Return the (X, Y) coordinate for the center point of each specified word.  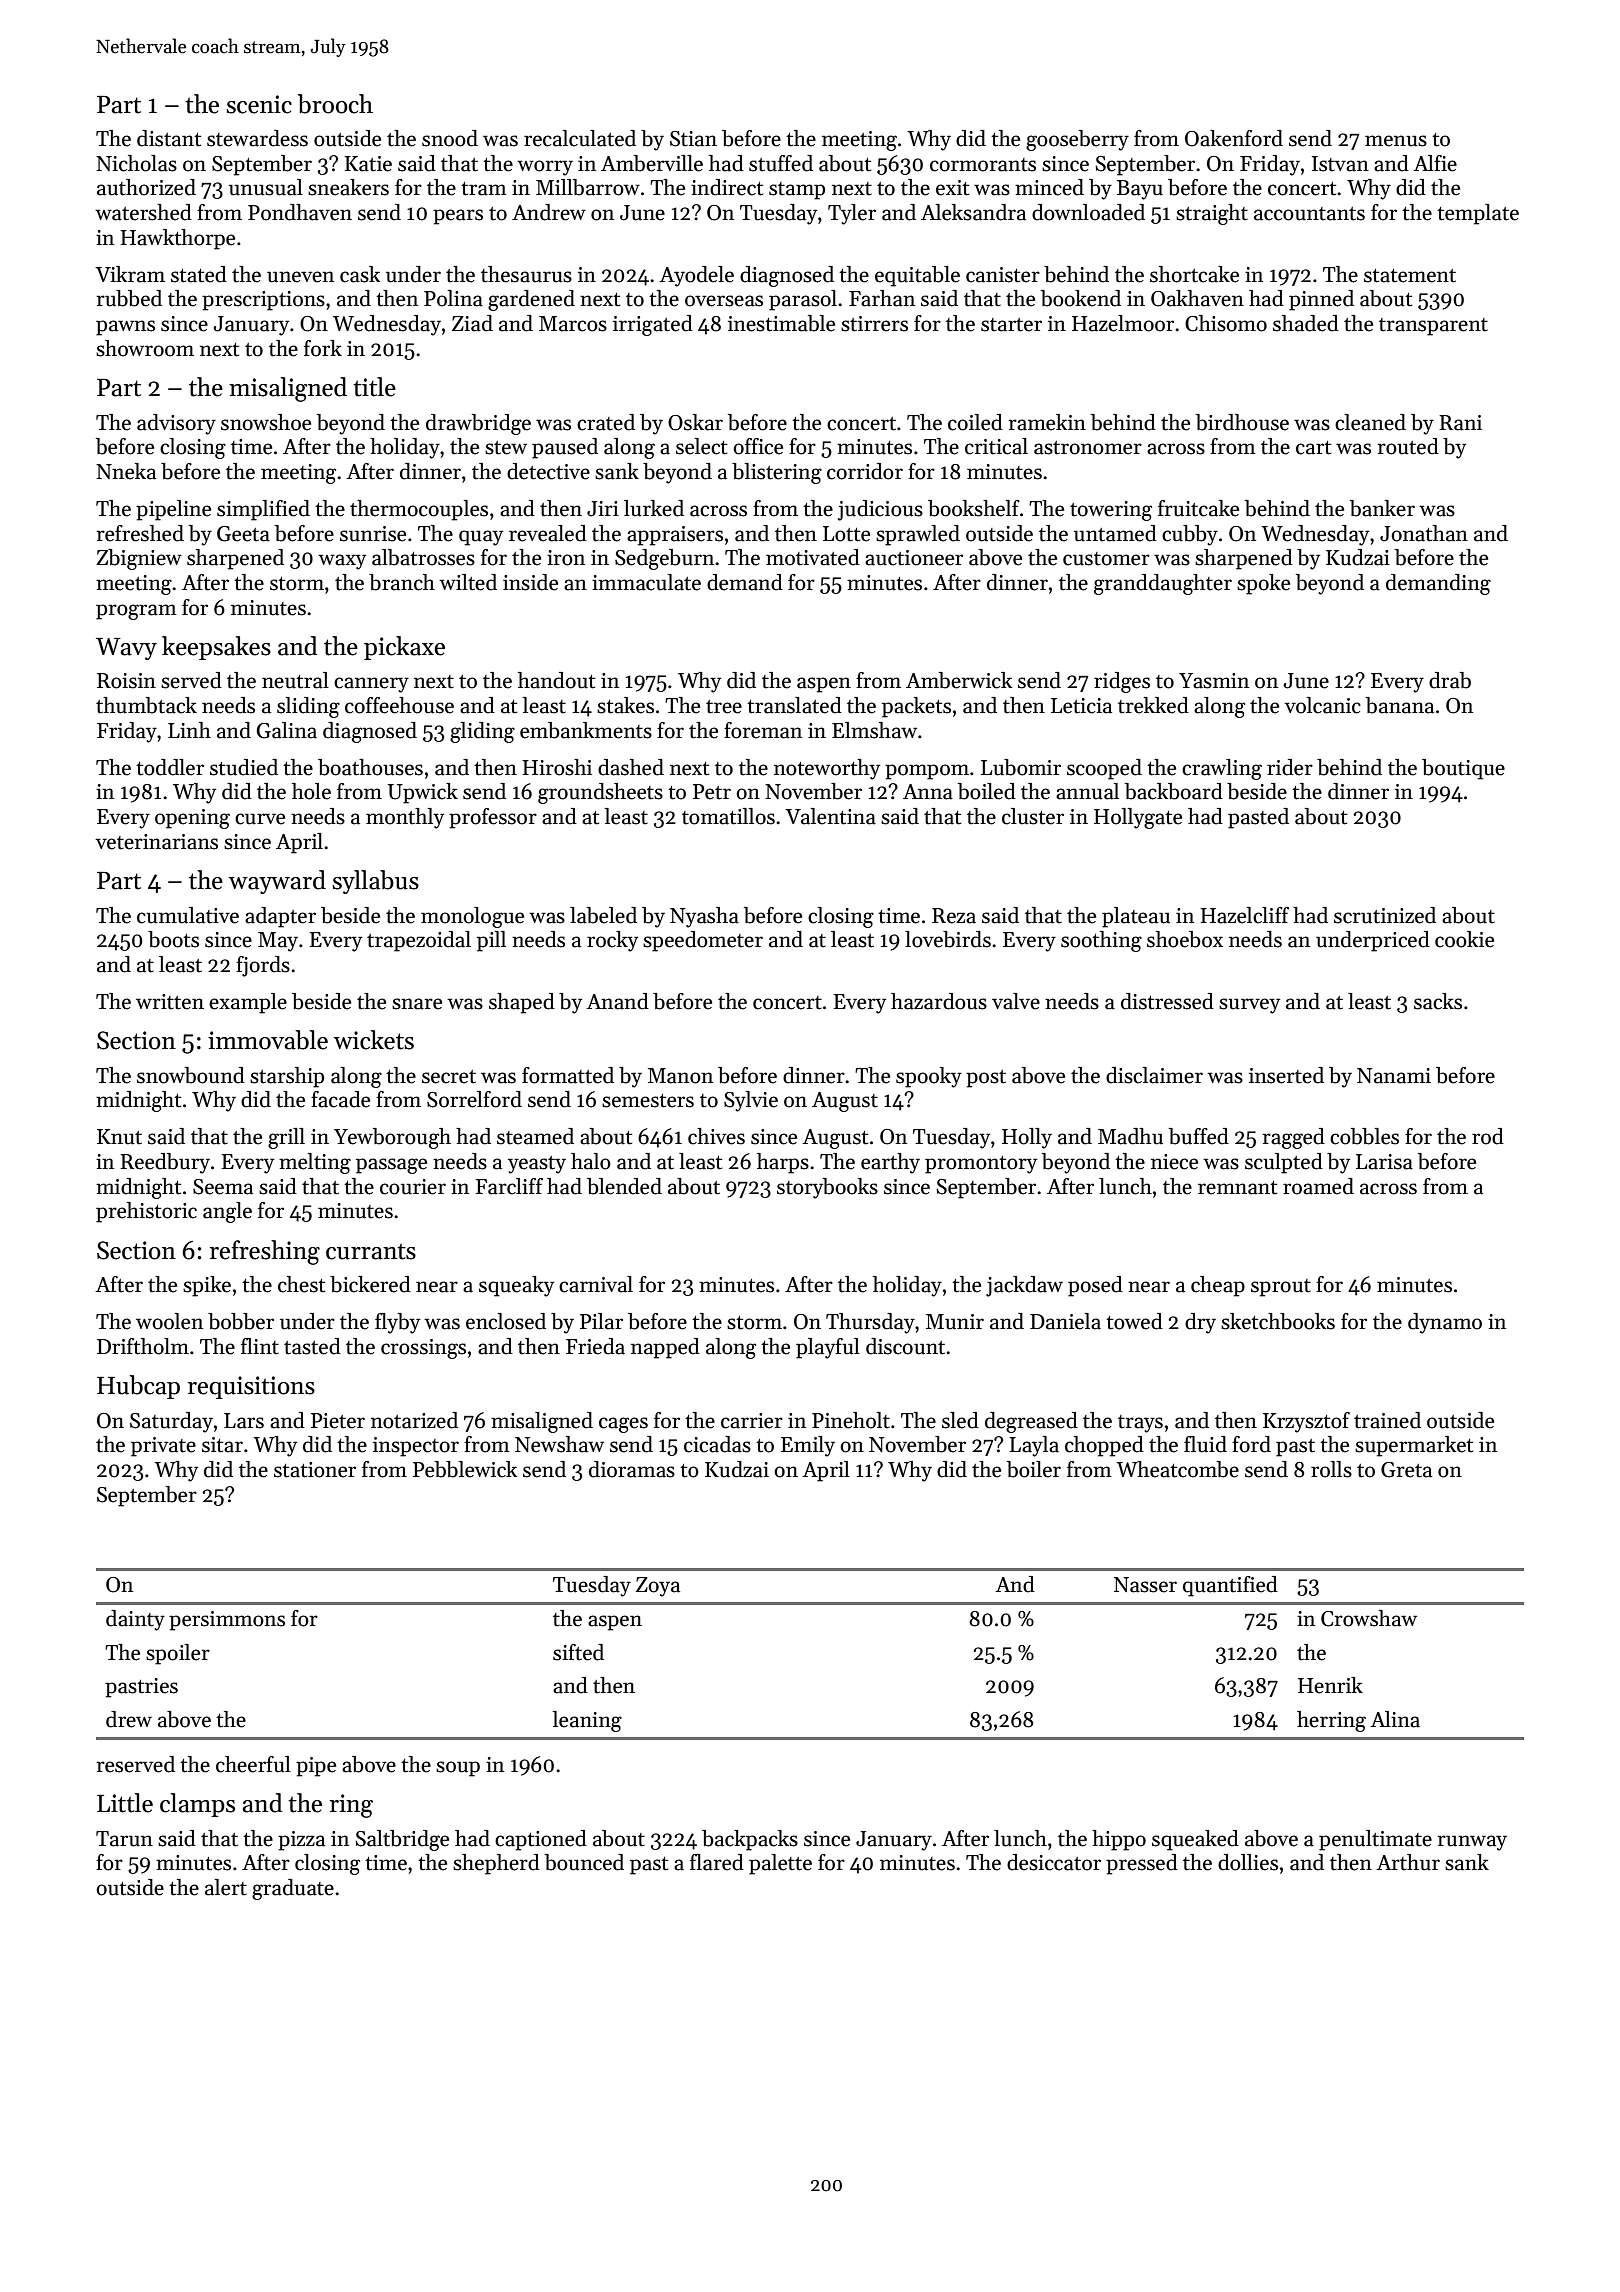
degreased (1031, 1422)
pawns (125, 328)
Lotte (846, 534)
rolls (1331, 1469)
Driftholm (143, 1346)
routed (1408, 446)
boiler (1034, 1469)
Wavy (126, 649)
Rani (1460, 423)
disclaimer (1154, 1075)
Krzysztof (1306, 1422)
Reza (954, 916)
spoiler (178, 1654)
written (170, 1002)
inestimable (781, 323)
